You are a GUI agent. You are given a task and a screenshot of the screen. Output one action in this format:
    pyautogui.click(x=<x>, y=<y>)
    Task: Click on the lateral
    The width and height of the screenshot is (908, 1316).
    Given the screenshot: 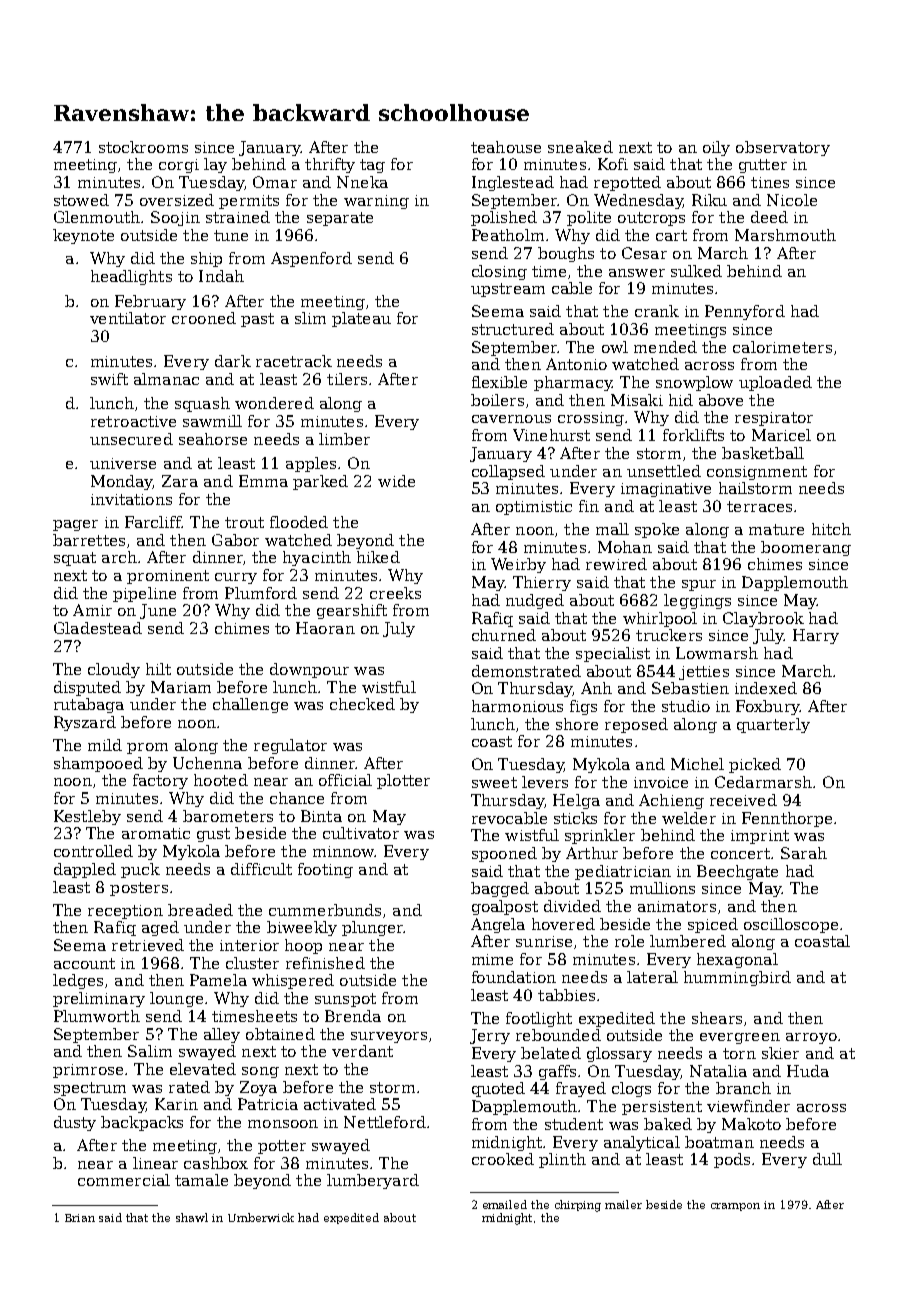 What is the action you would take?
    pyautogui.click(x=652, y=977)
